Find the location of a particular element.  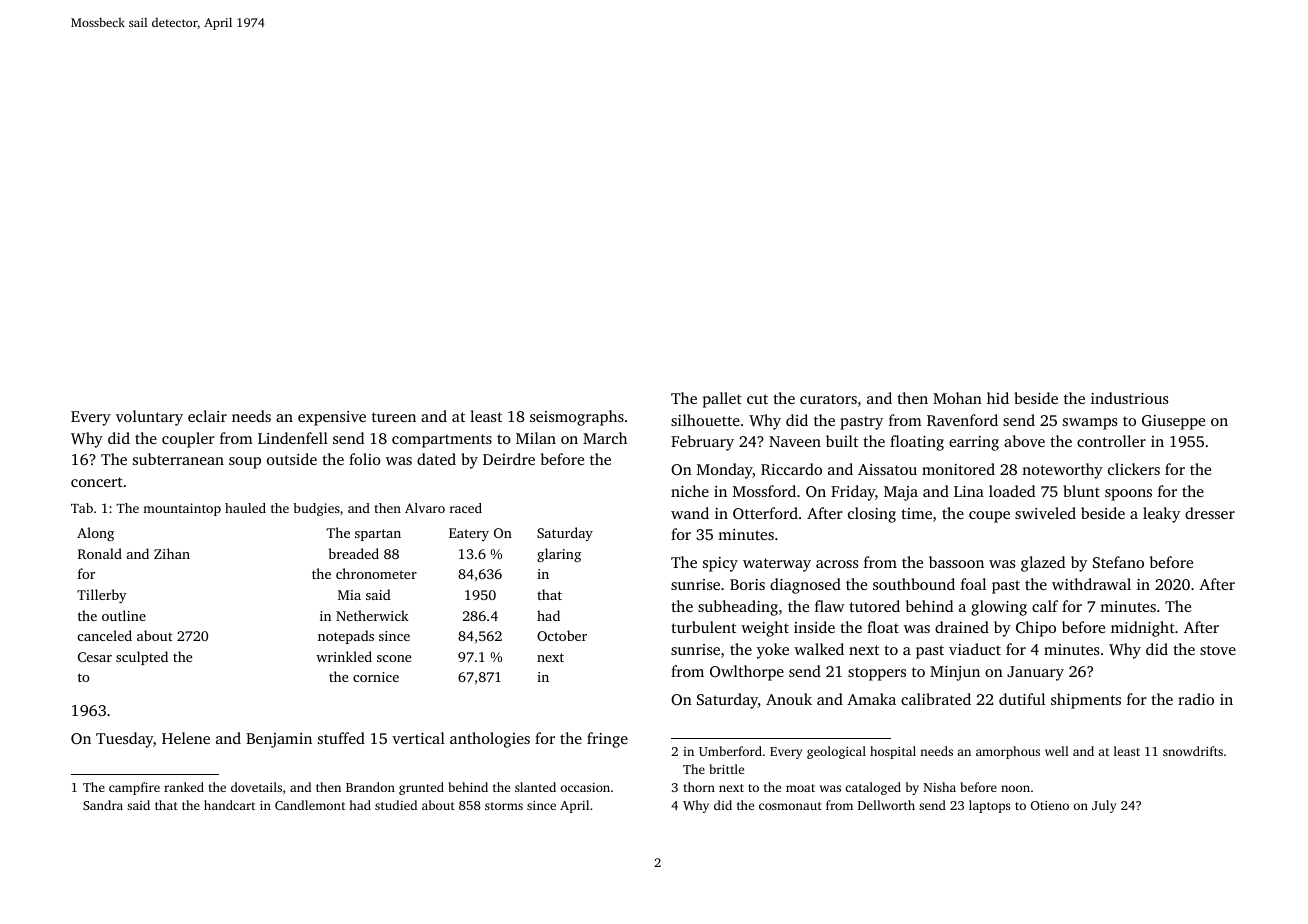

cosmonaut is located at coordinates (790, 806).
